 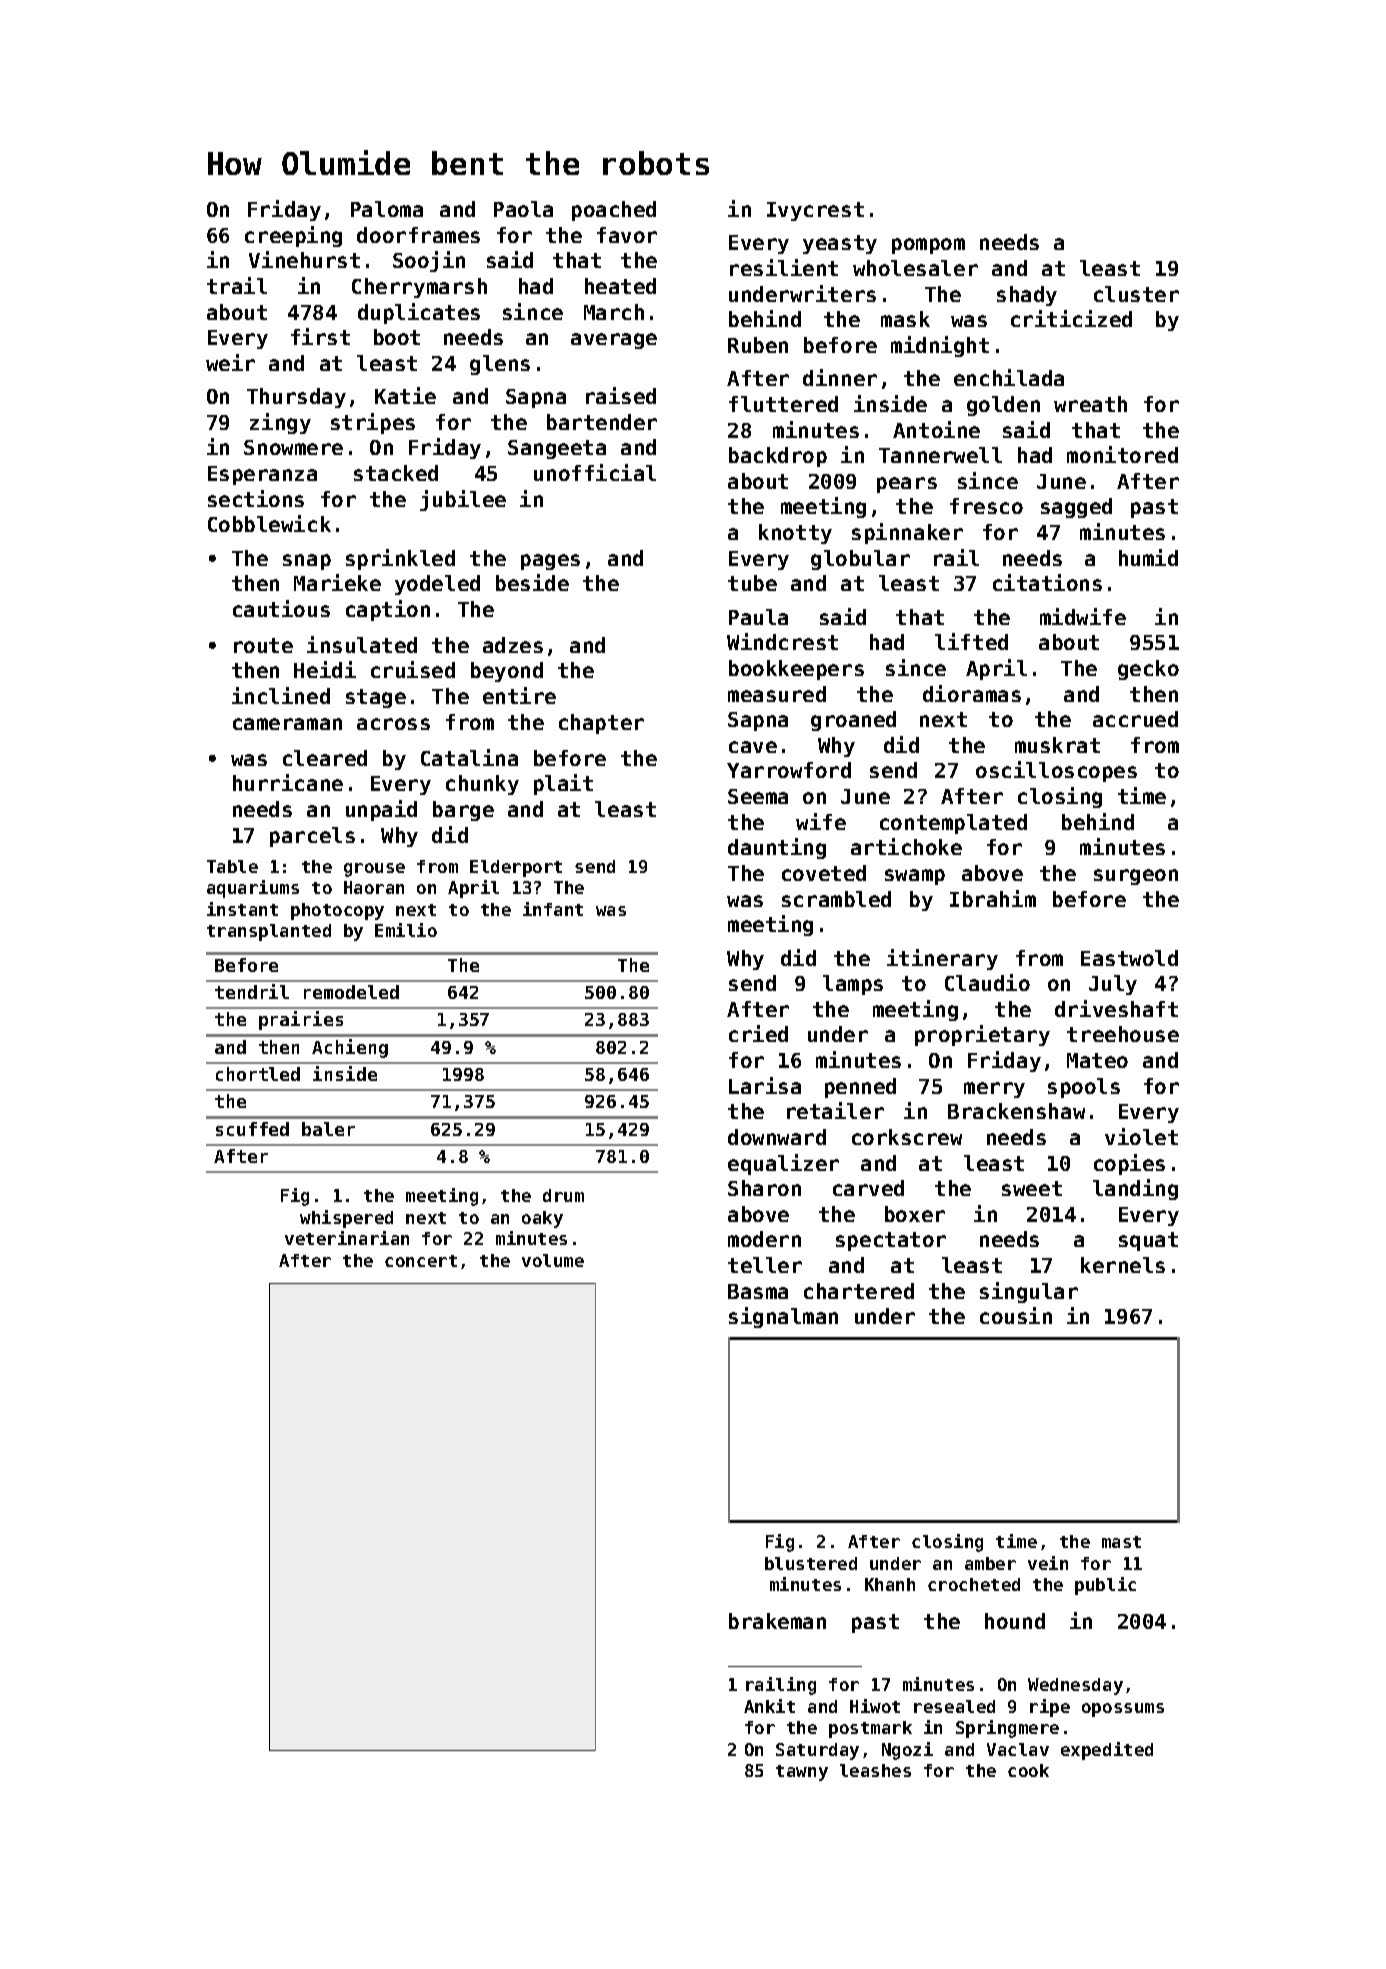 What do you see at coordinates (563, 1195) in the screenshot?
I see `drum` at bounding box center [563, 1195].
